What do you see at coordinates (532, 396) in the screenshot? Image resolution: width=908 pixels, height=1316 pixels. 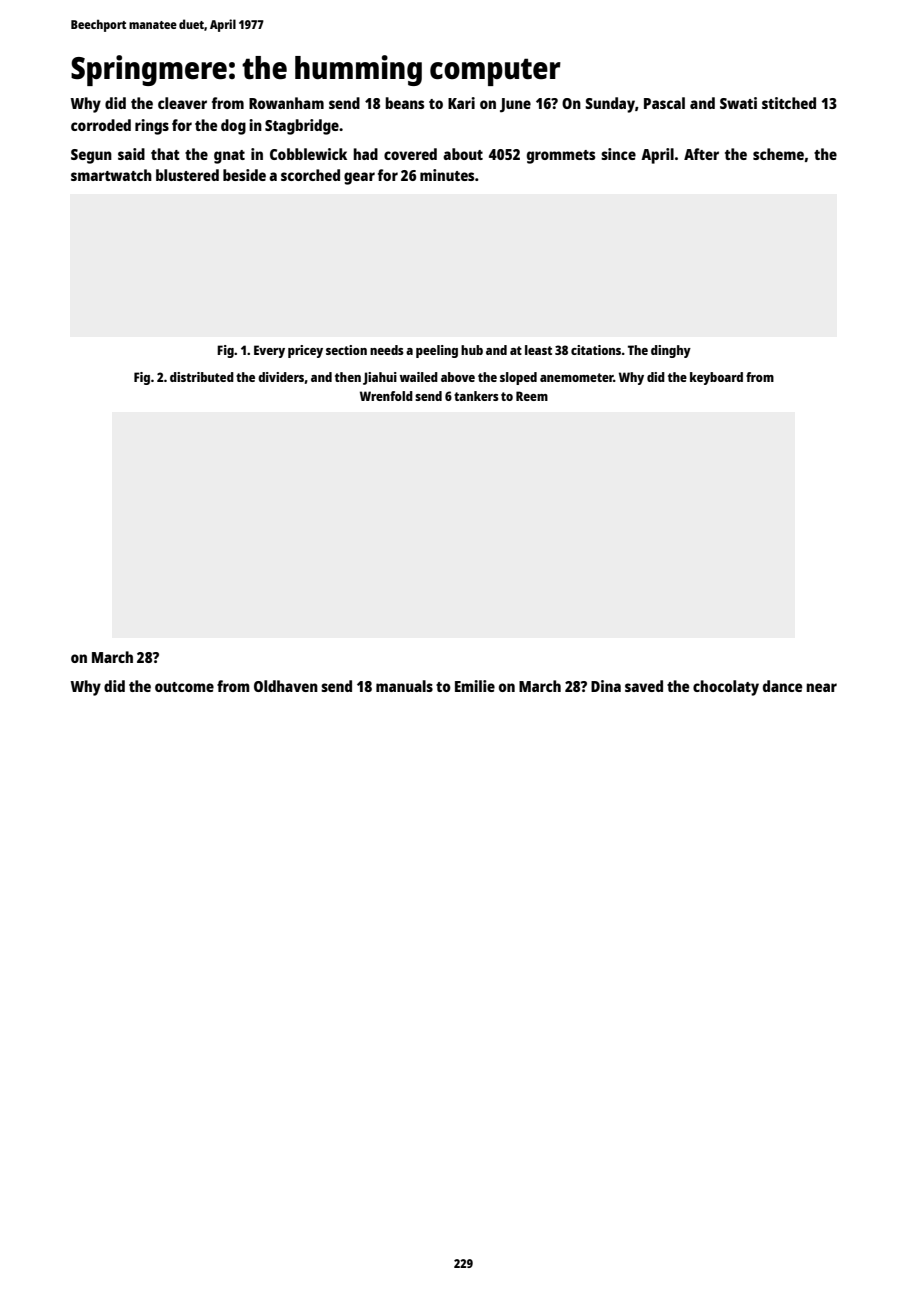 I see `Reem` at bounding box center [532, 396].
